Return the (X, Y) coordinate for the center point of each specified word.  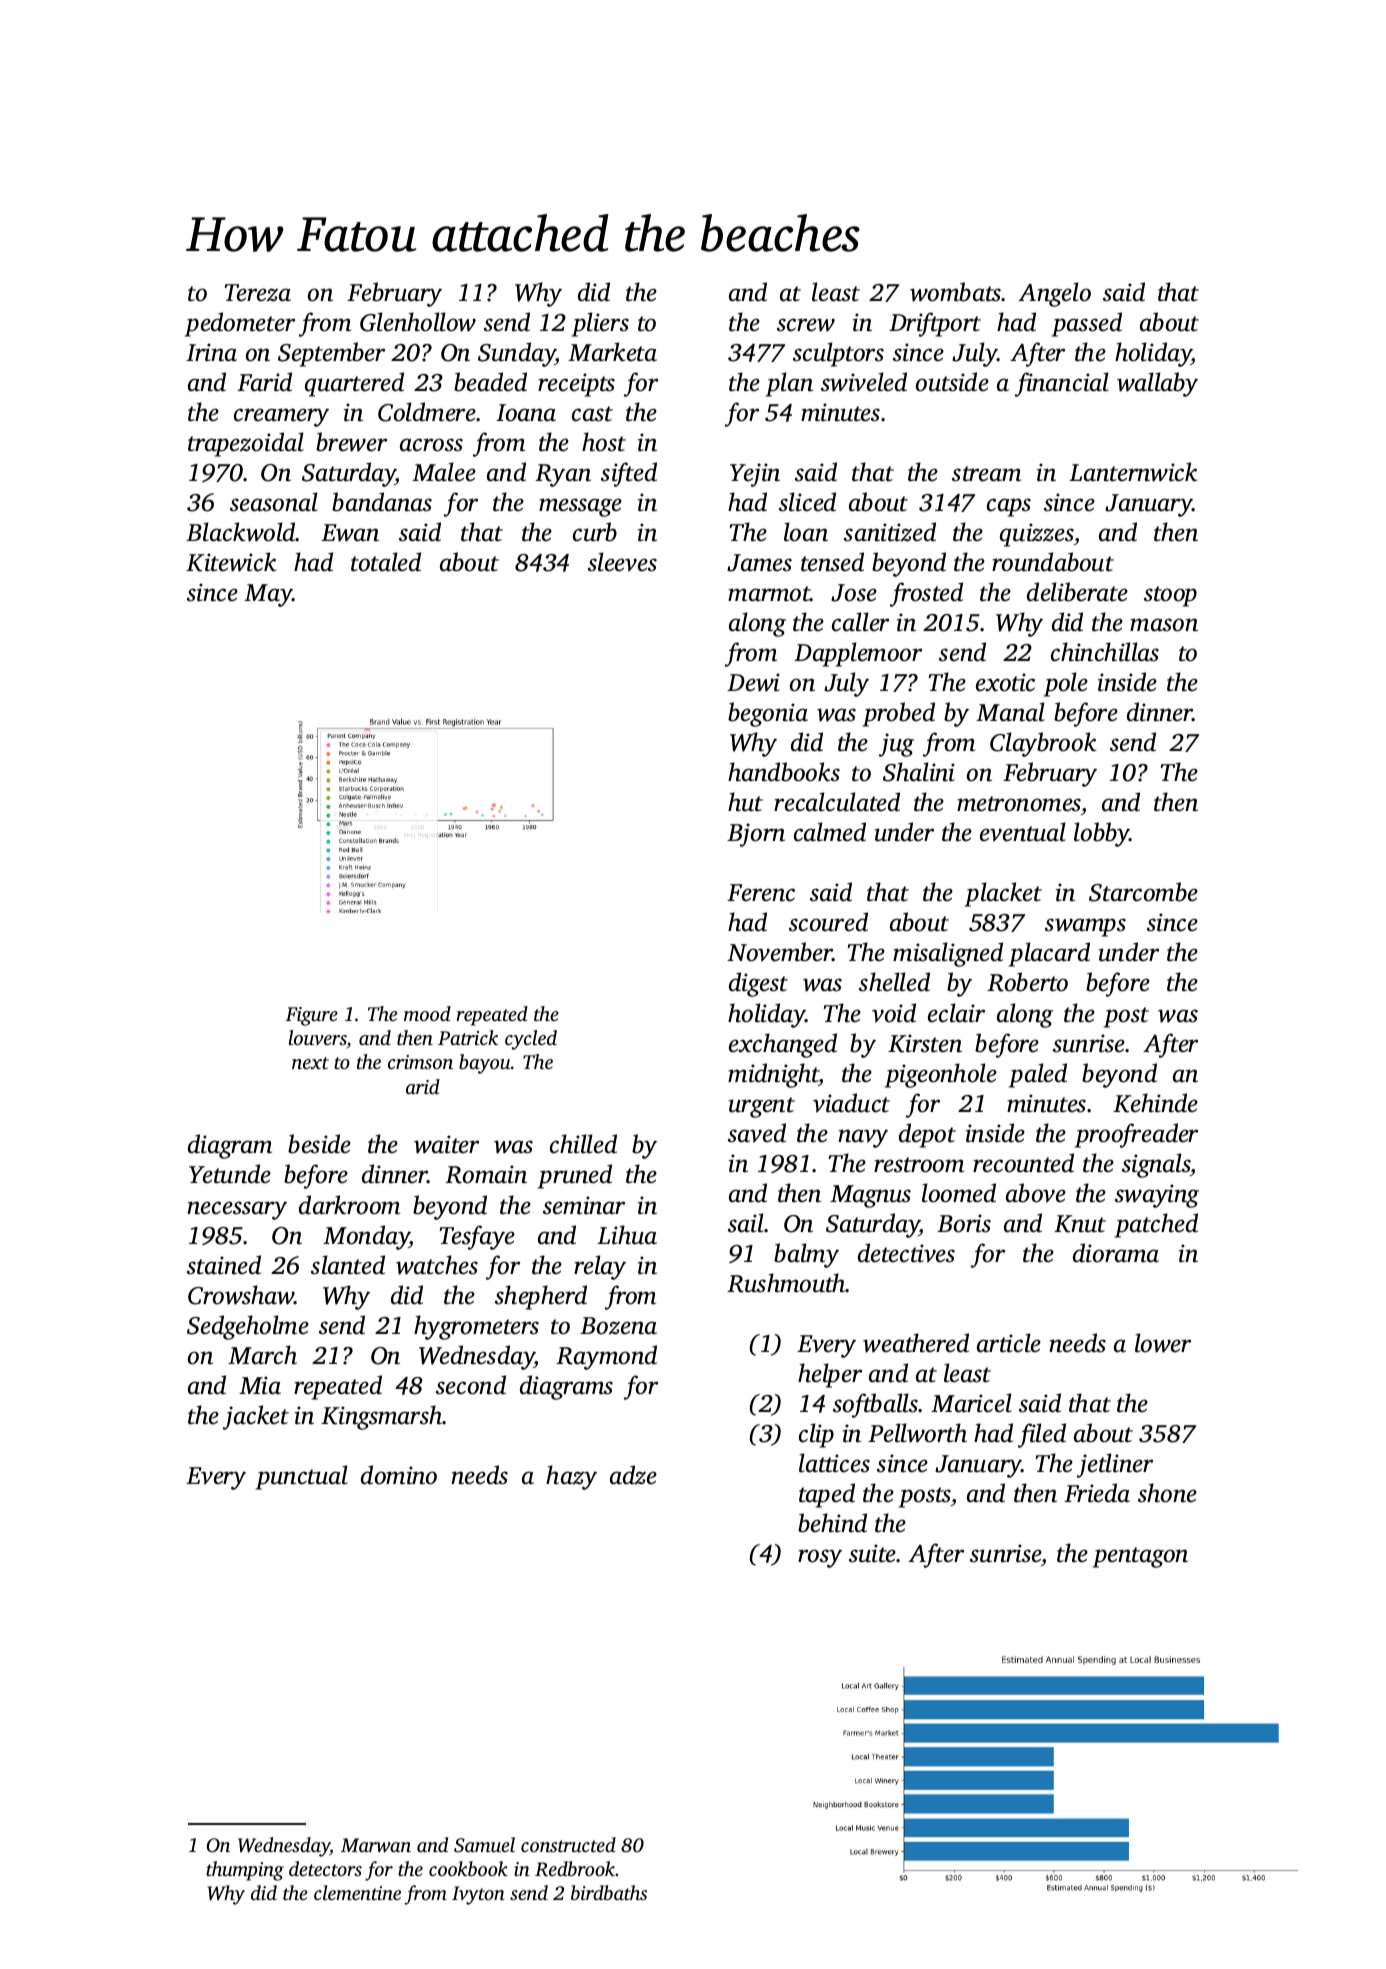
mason (1164, 625)
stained (224, 1265)
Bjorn (756, 835)
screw (806, 325)
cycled (531, 1040)
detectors (325, 1868)
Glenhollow (418, 322)
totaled (386, 562)
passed (1087, 324)
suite (873, 1553)
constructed (568, 1844)
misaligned (948, 954)
